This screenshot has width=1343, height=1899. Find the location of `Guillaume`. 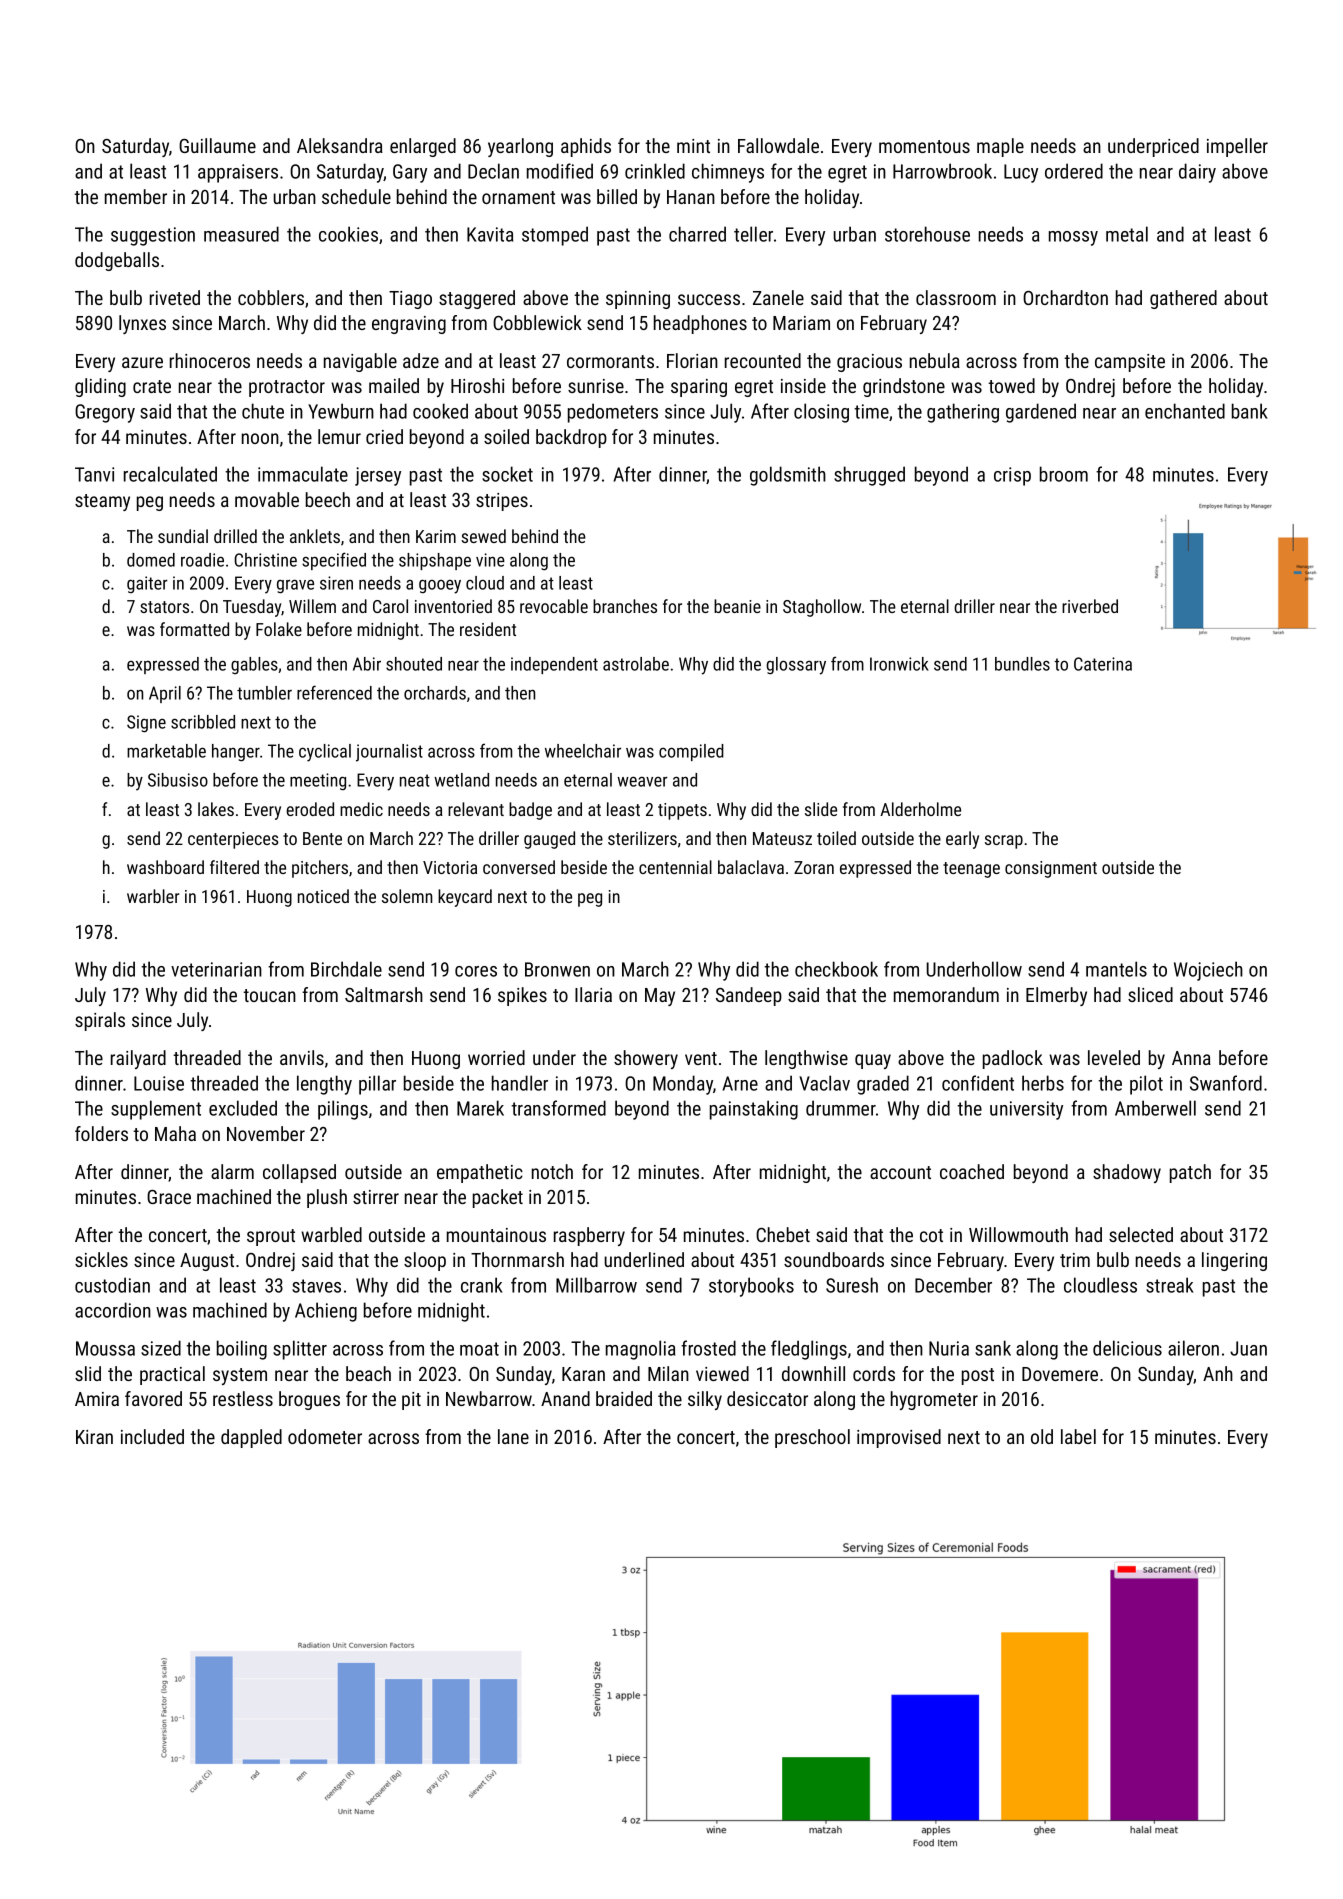

Guillaume is located at coordinates (217, 145).
